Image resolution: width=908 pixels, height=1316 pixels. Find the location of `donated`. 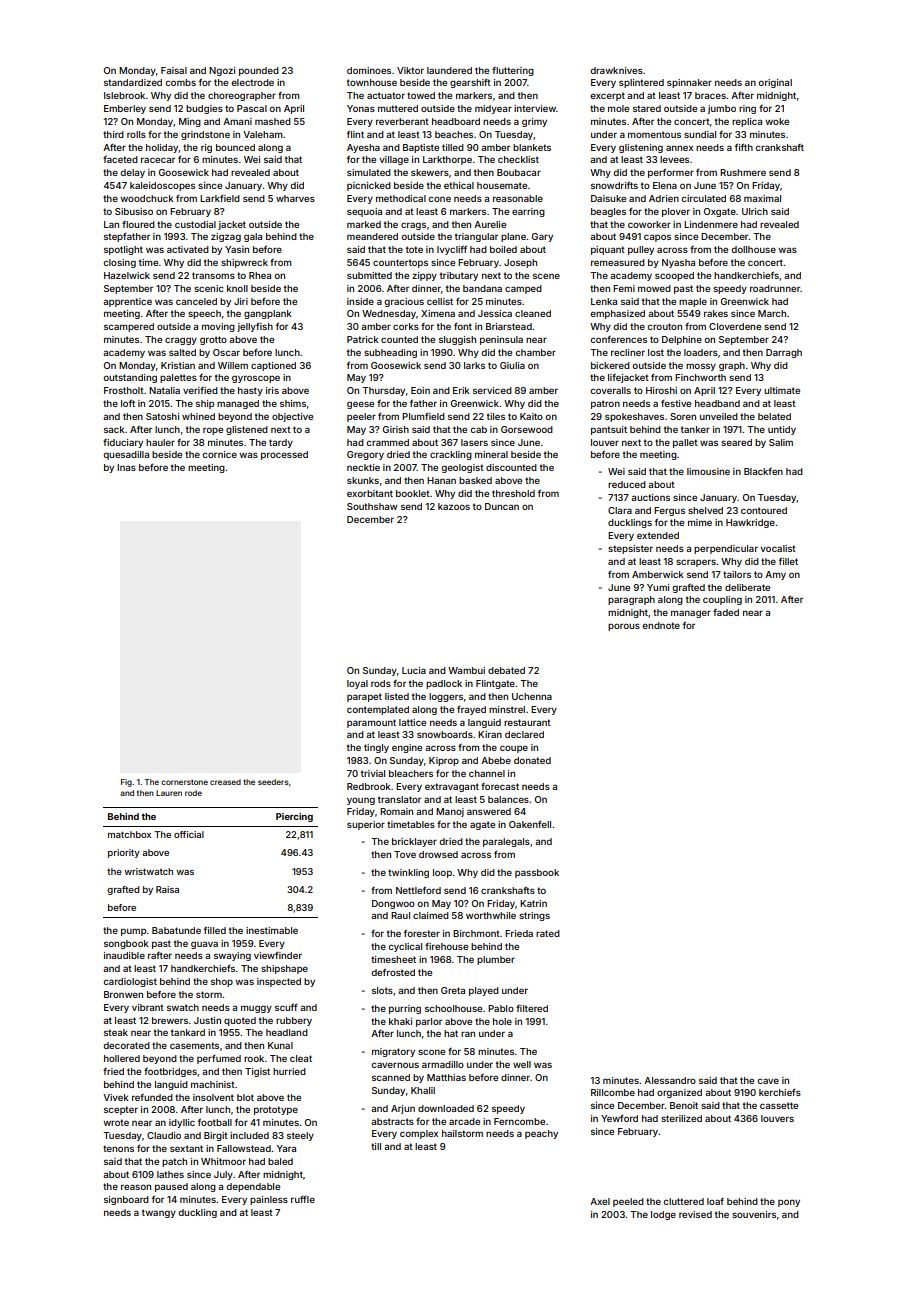

donated is located at coordinates (532, 760).
